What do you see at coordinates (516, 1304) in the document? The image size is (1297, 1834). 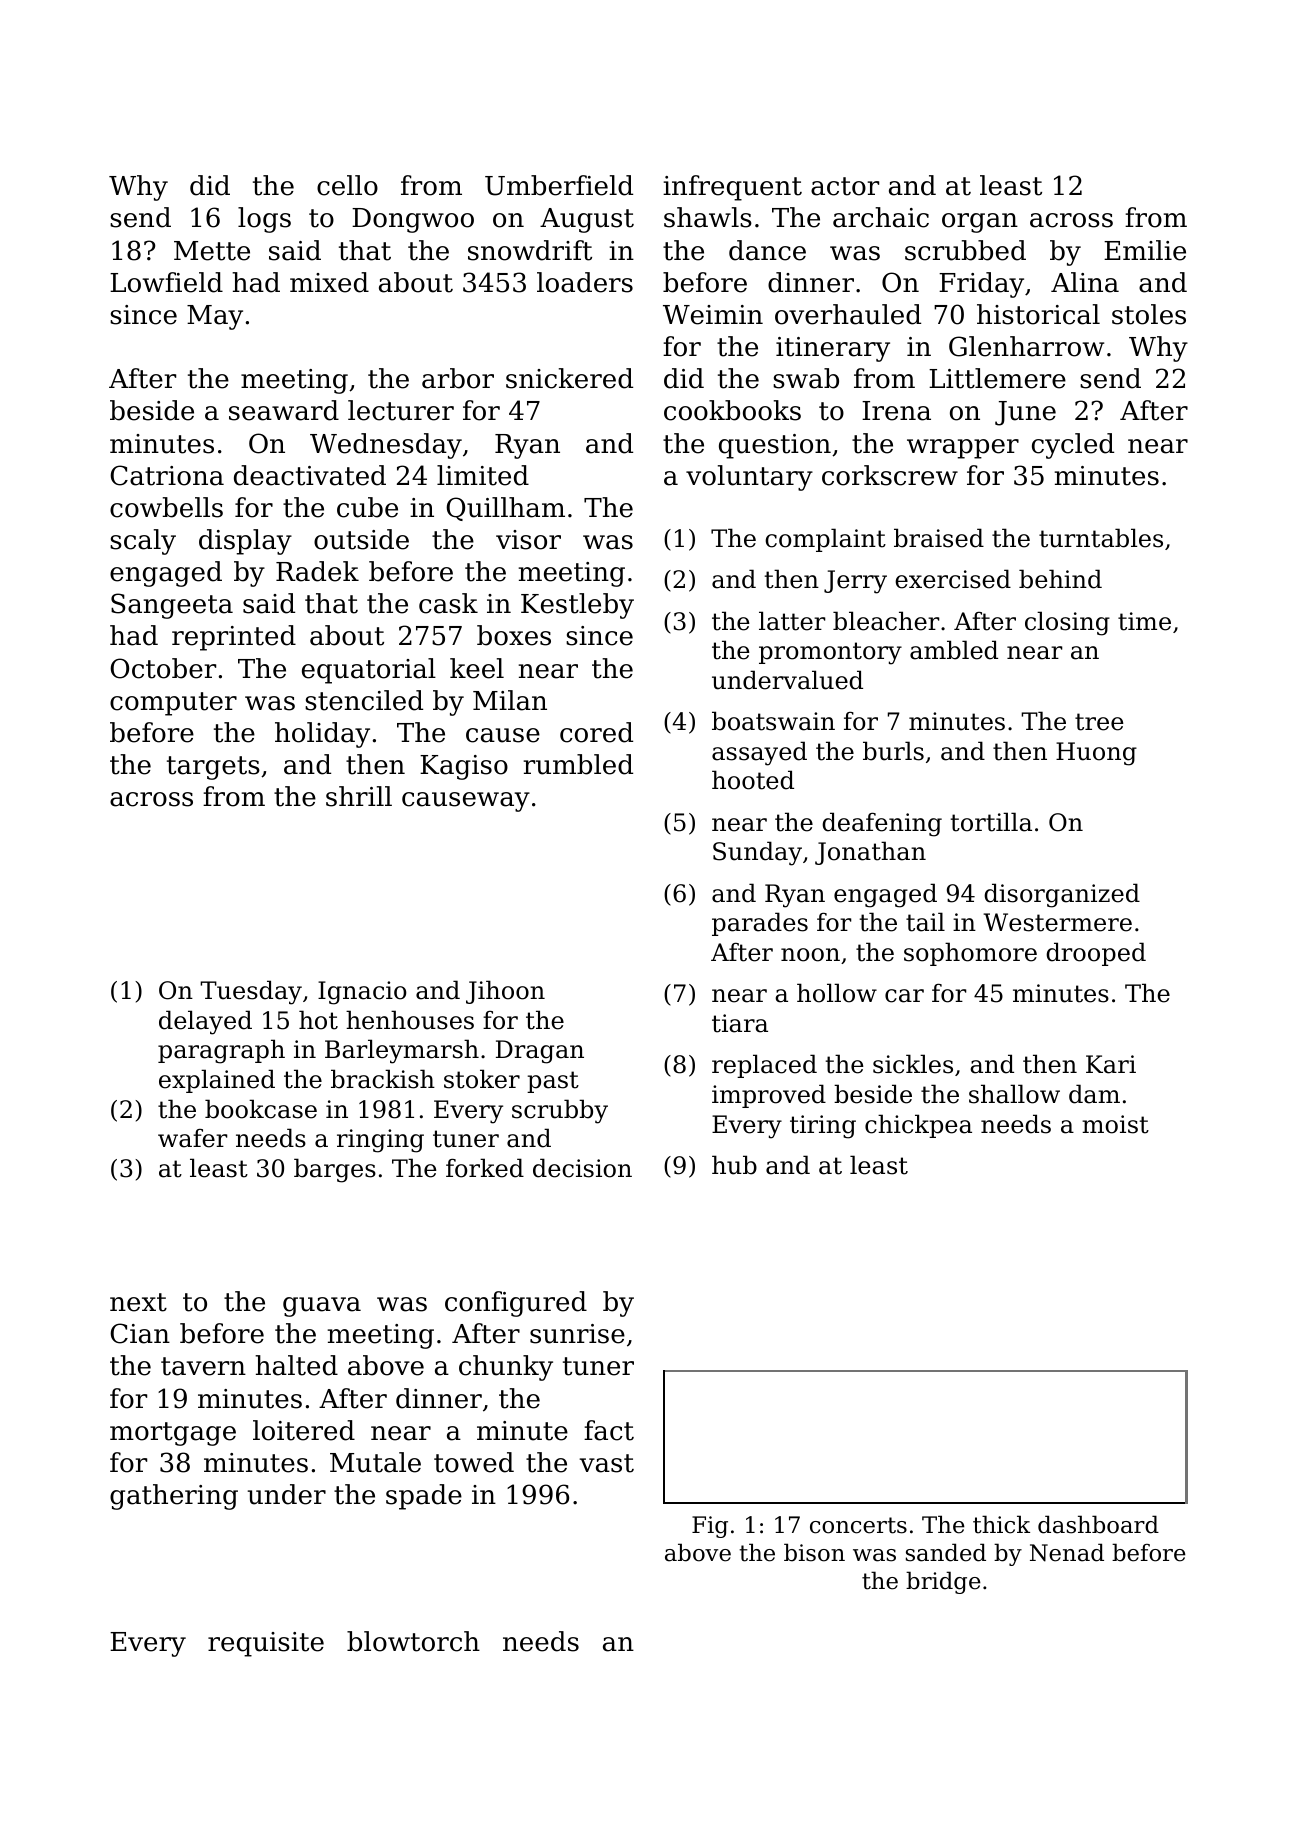 I see `configured` at bounding box center [516, 1304].
